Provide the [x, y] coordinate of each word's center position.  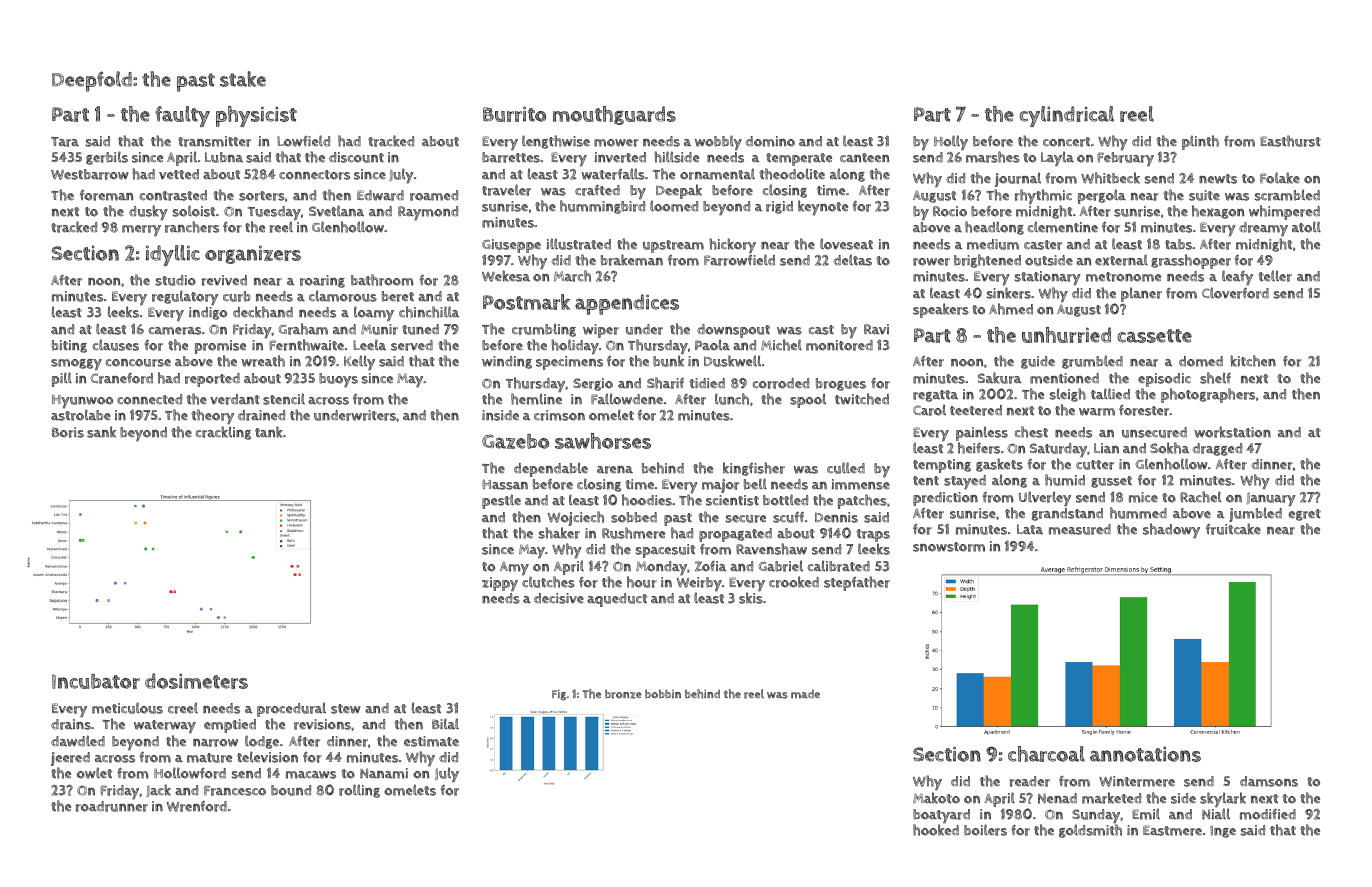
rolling [359, 791]
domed [1201, 361]
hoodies [647, 500]
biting [69, 346]
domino [770, 141]
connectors [314, 175]
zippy [500, 584]
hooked [936, 830]
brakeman [632, 260]
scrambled [1287, 195]
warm [1097, 412]
